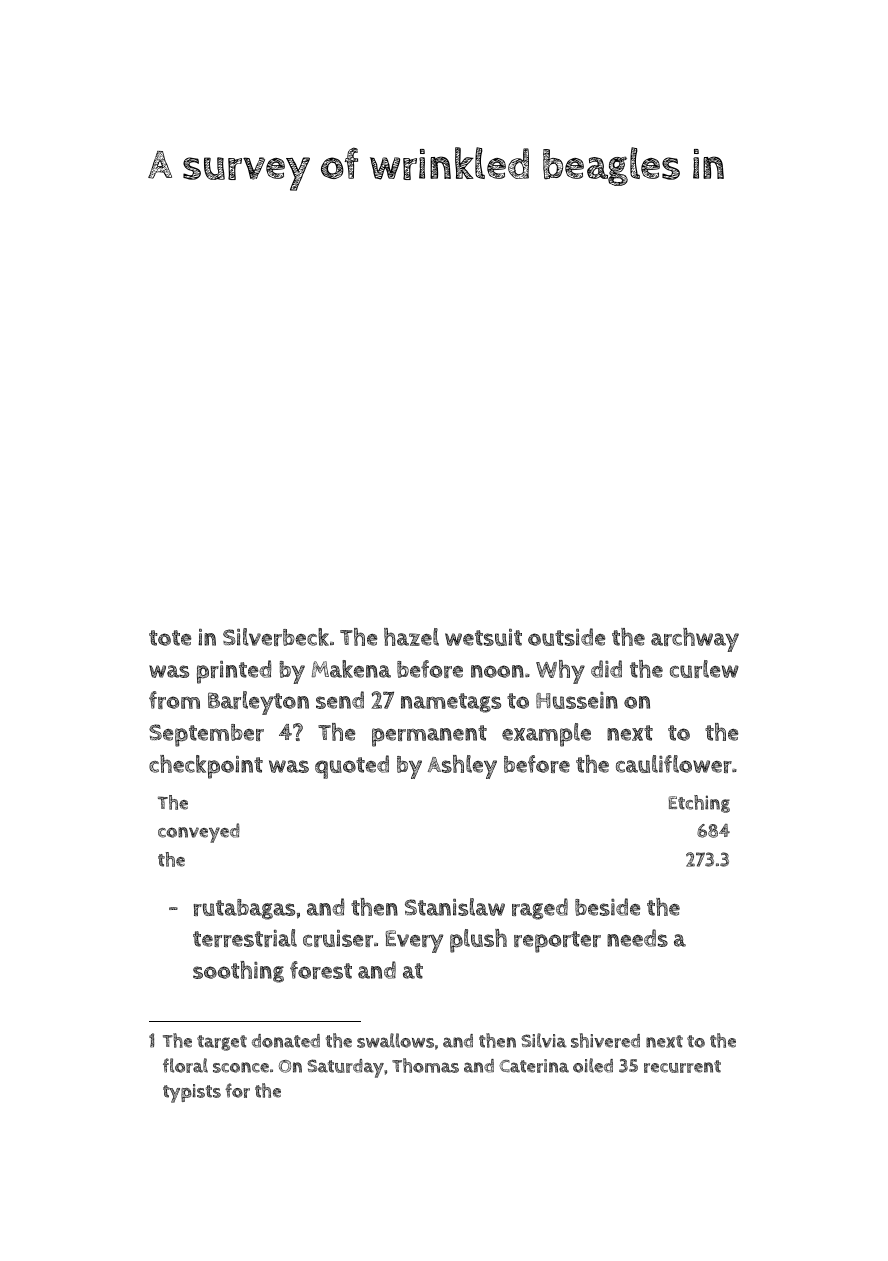 The width and height of the image is (888, 1261). I want to click on wetsuit, so click(483, 637).
